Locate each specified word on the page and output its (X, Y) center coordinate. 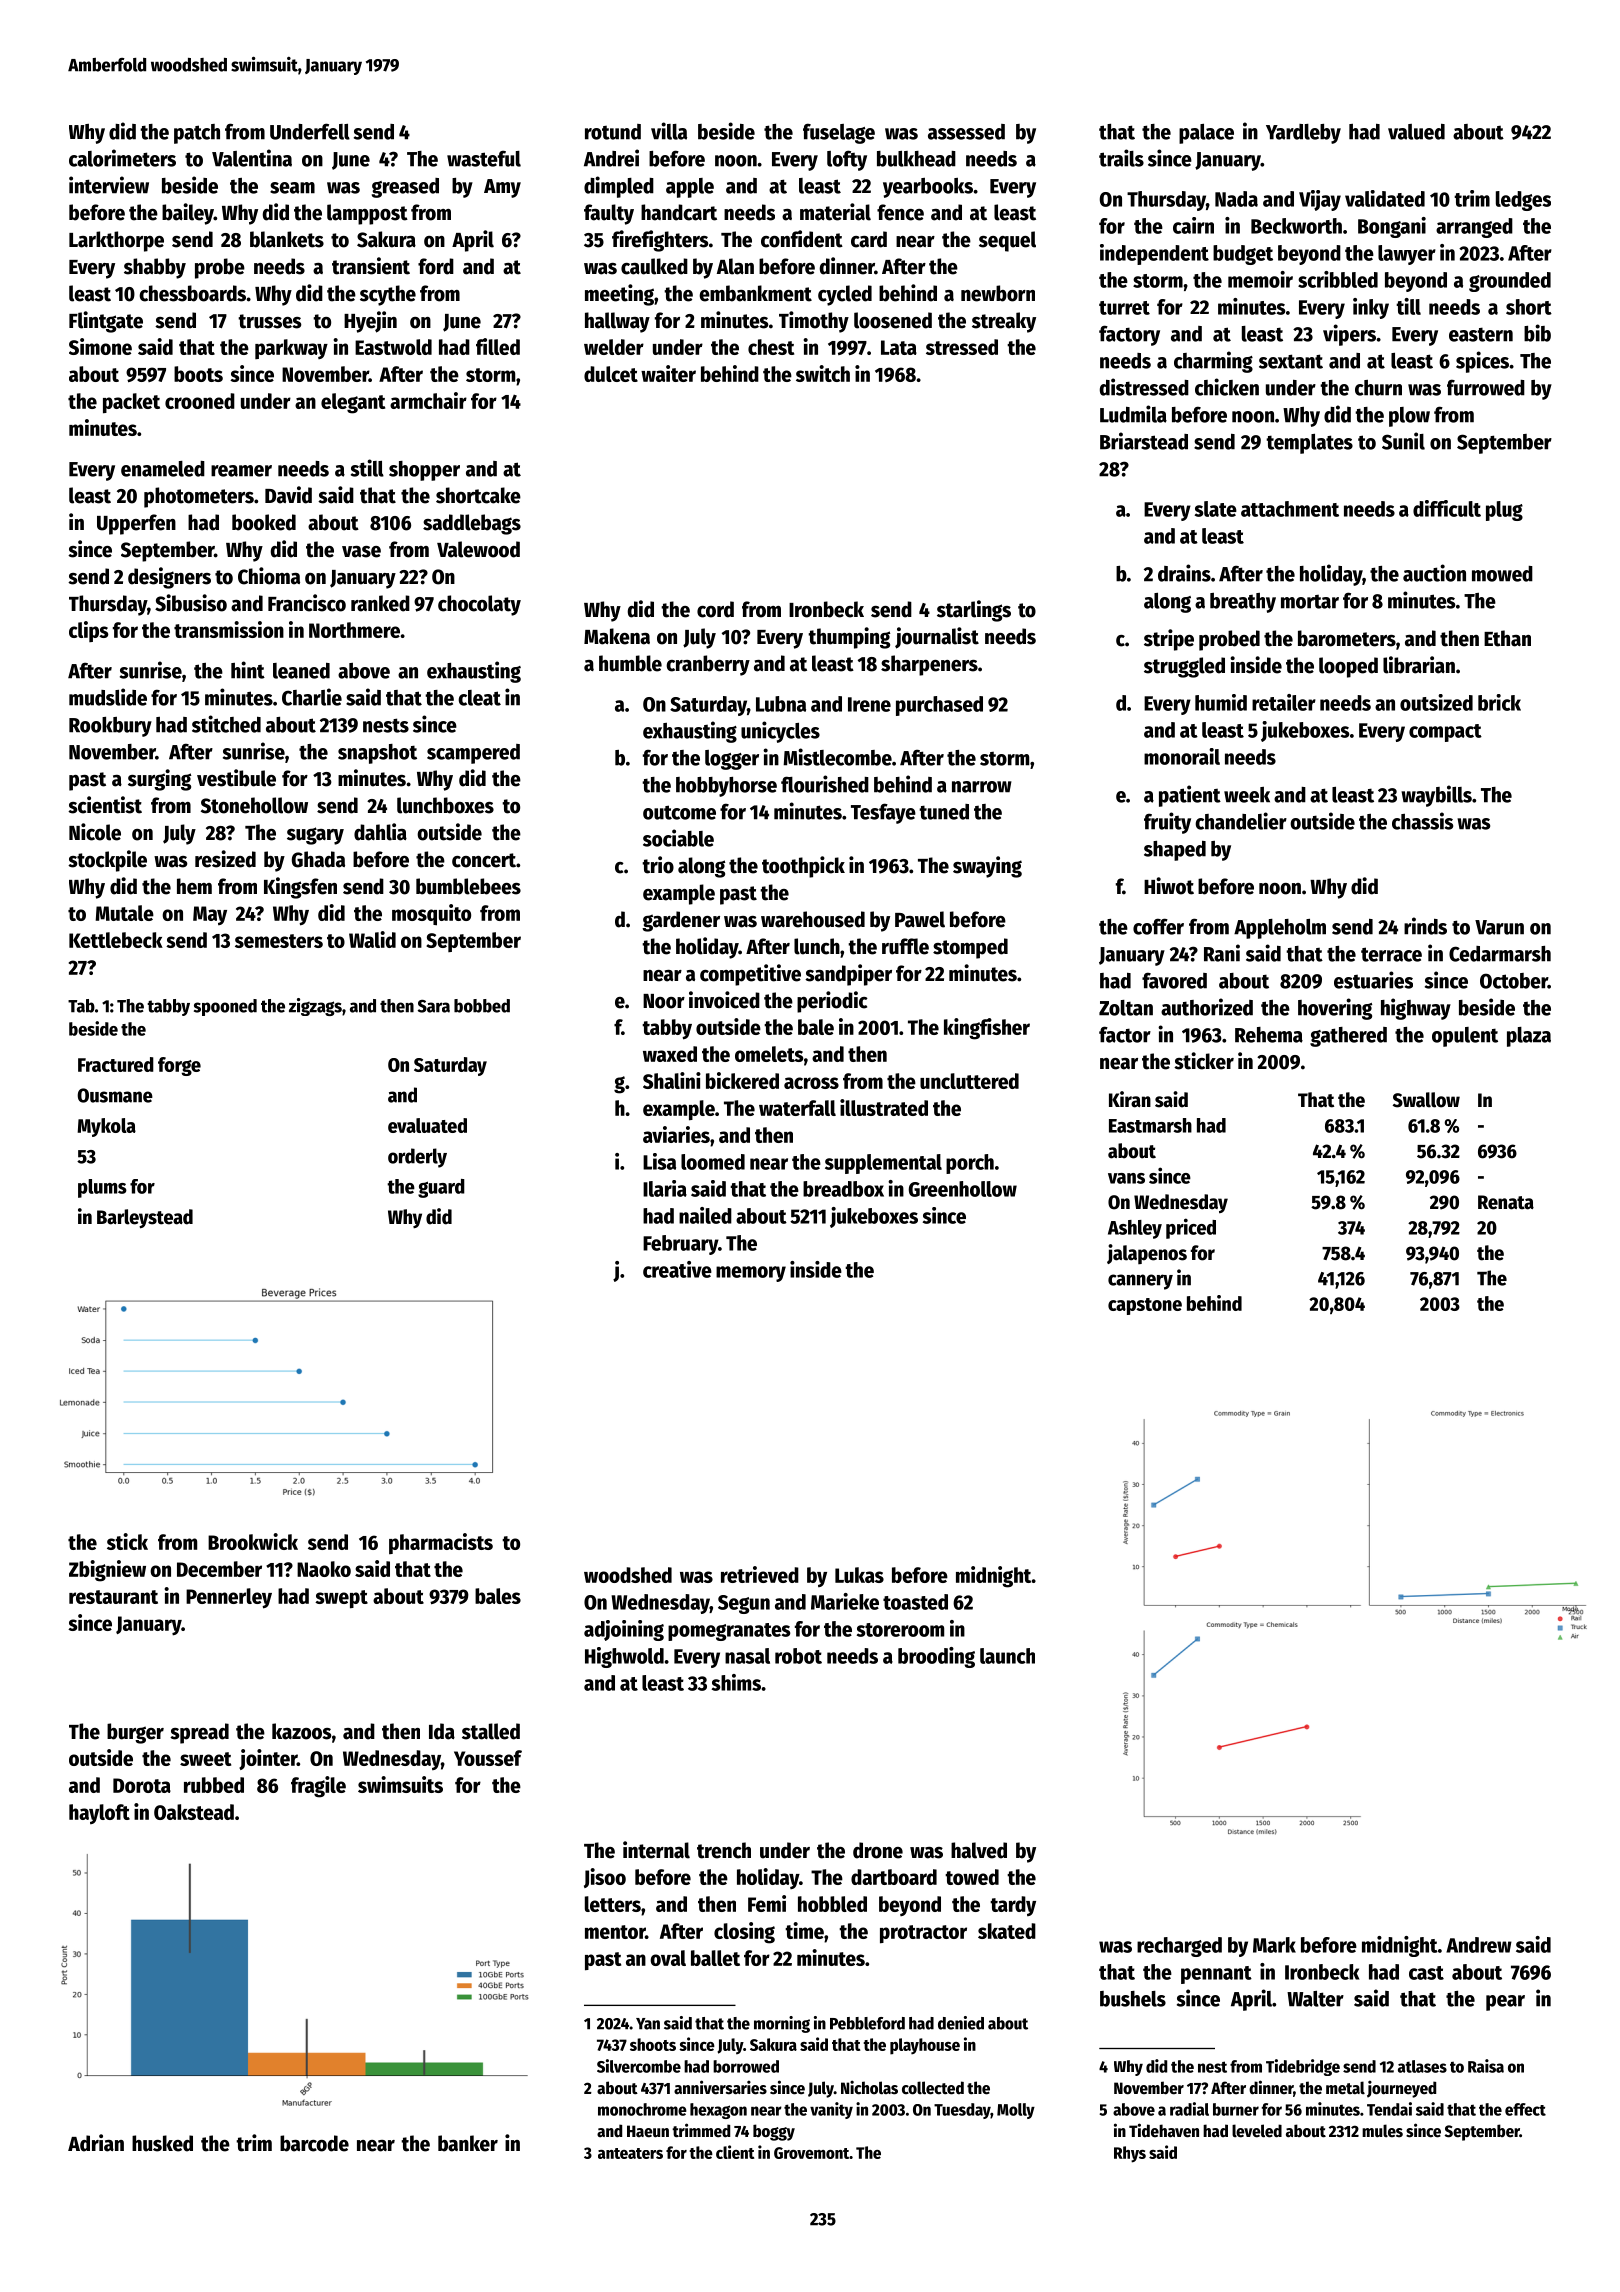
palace (1206, 134)
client (735, 2152)
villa (669, 131)
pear (1505, 2003)
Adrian (96, 2143)
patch (197, 134)
